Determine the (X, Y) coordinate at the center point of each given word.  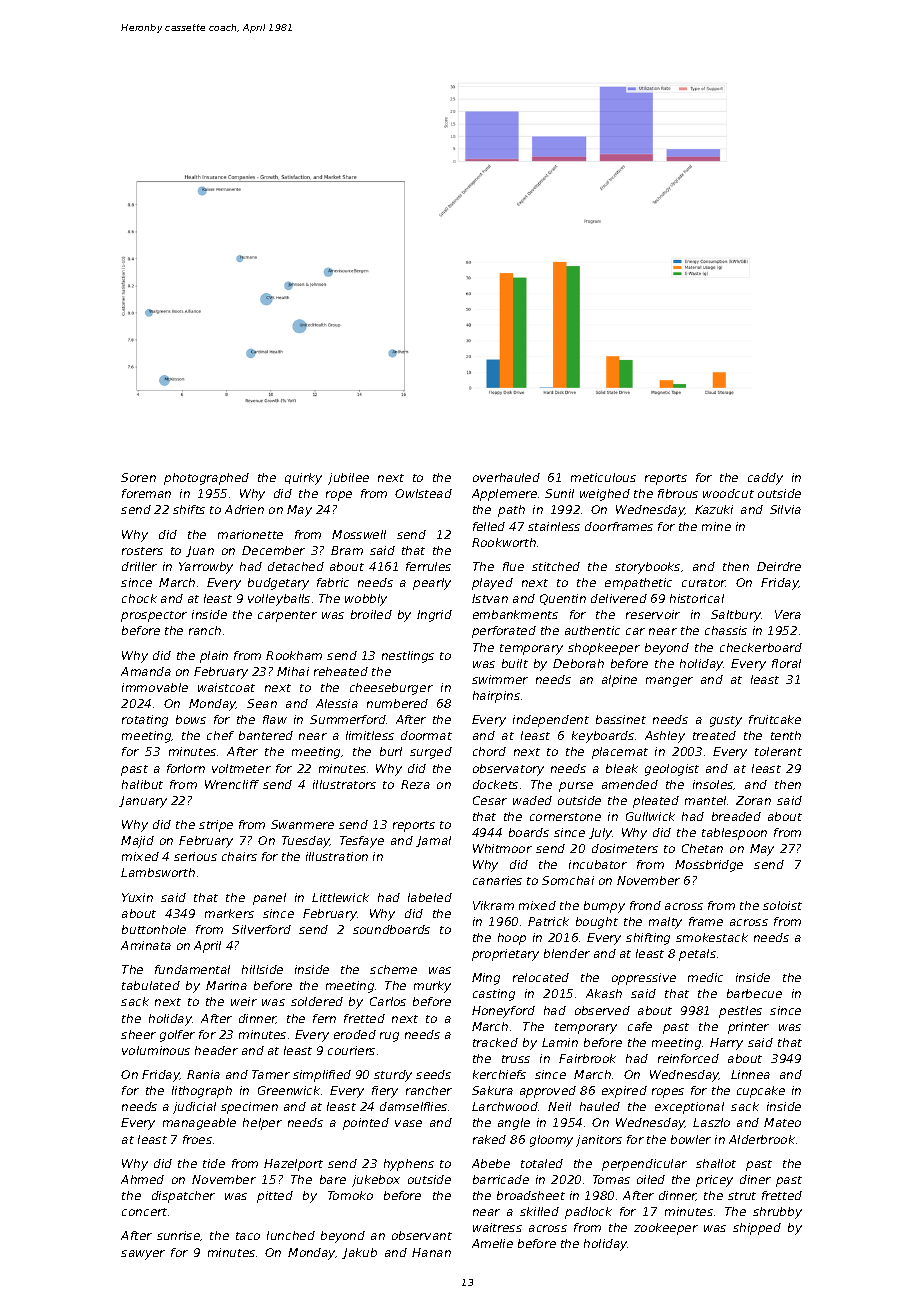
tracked (495, 1042)
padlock (588, 1213)
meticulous (603, 477)
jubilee (348, 479)
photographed (206, 479)
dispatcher (183, 1197)
